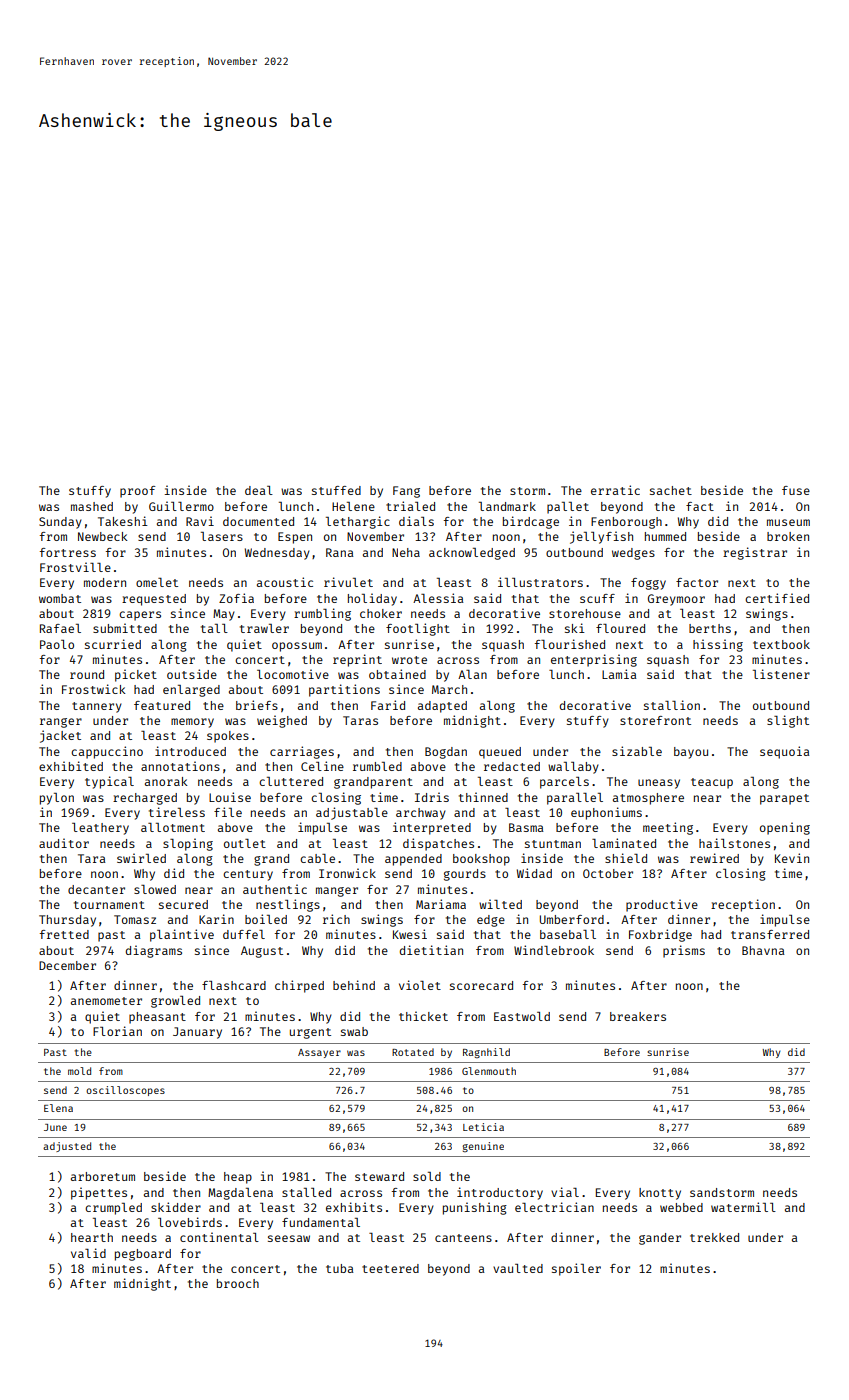 The height and width of the page is (1400, 849). I want to click on pylon, so click(57, 799).
